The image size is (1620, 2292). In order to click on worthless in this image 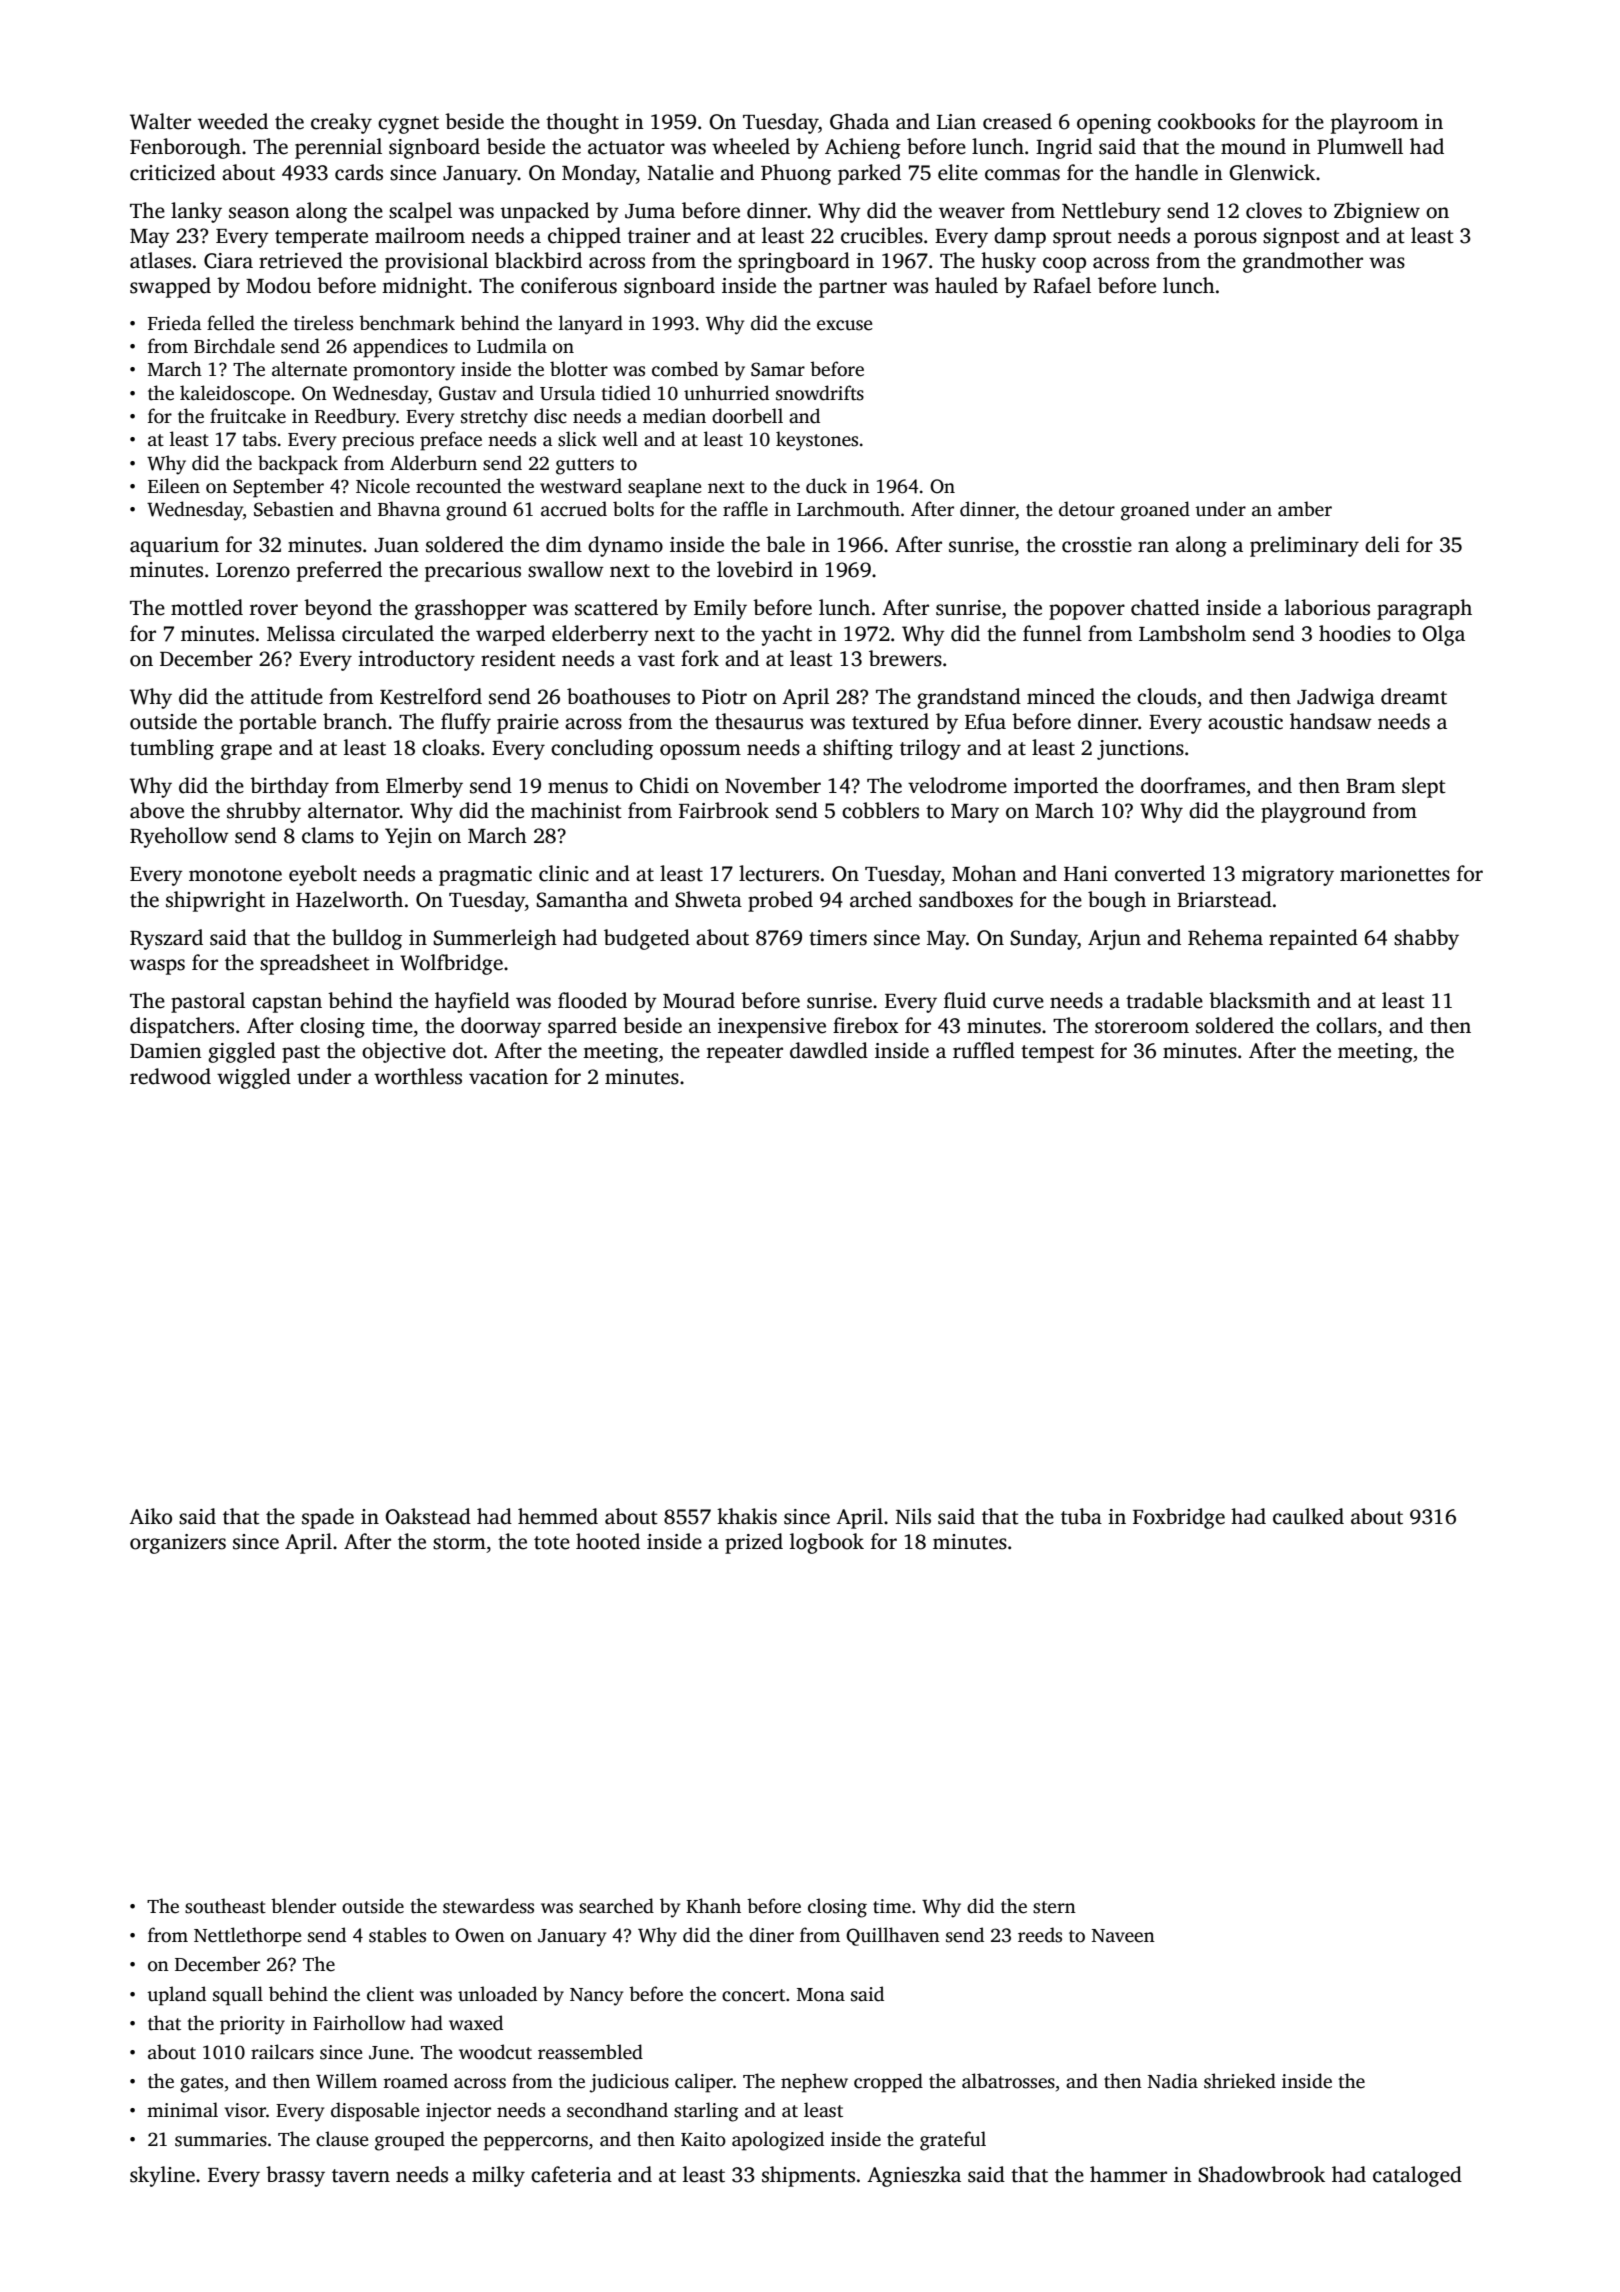, I will do `click(418, 1076)`.
